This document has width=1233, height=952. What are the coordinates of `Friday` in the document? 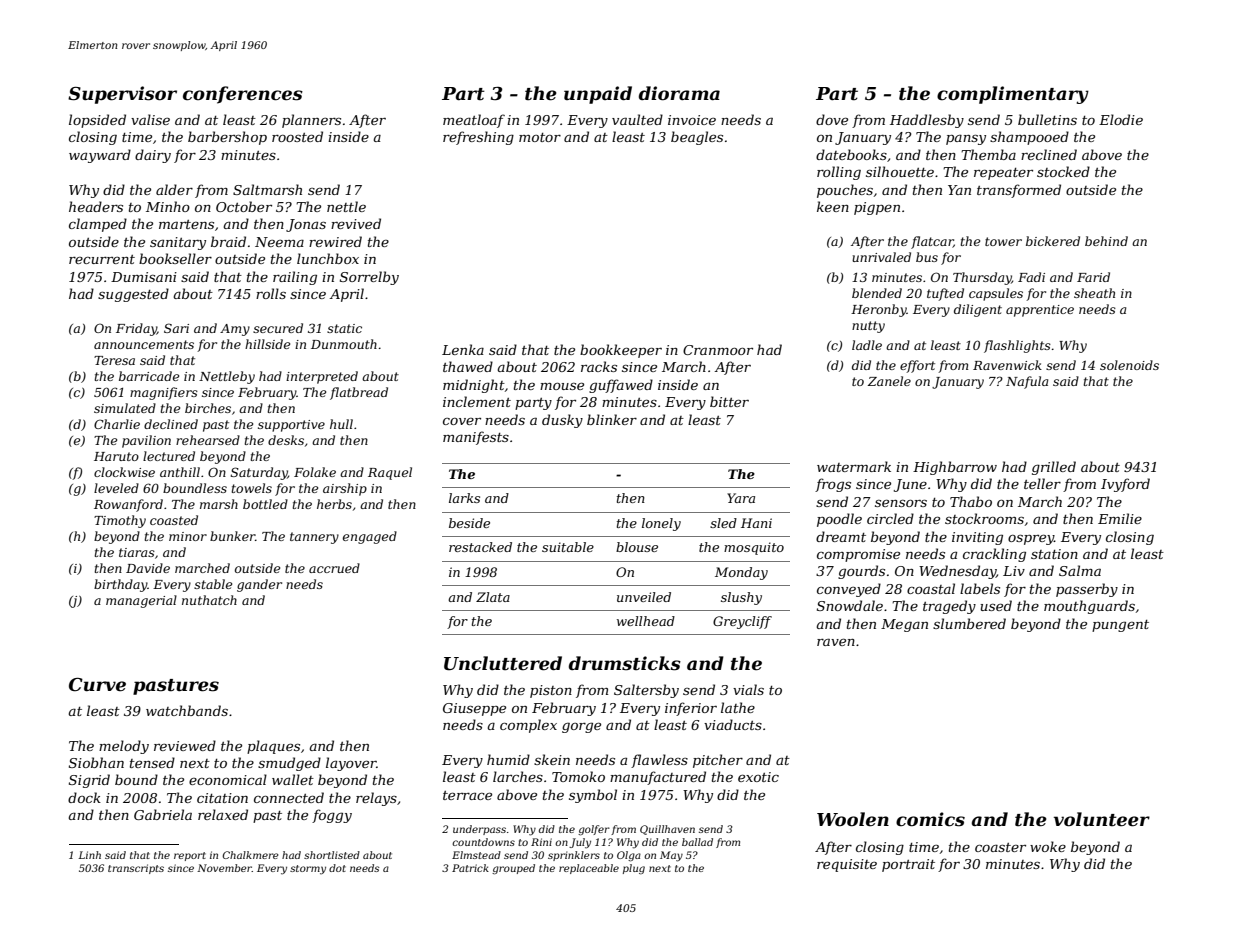 It's located at (136, 329).
